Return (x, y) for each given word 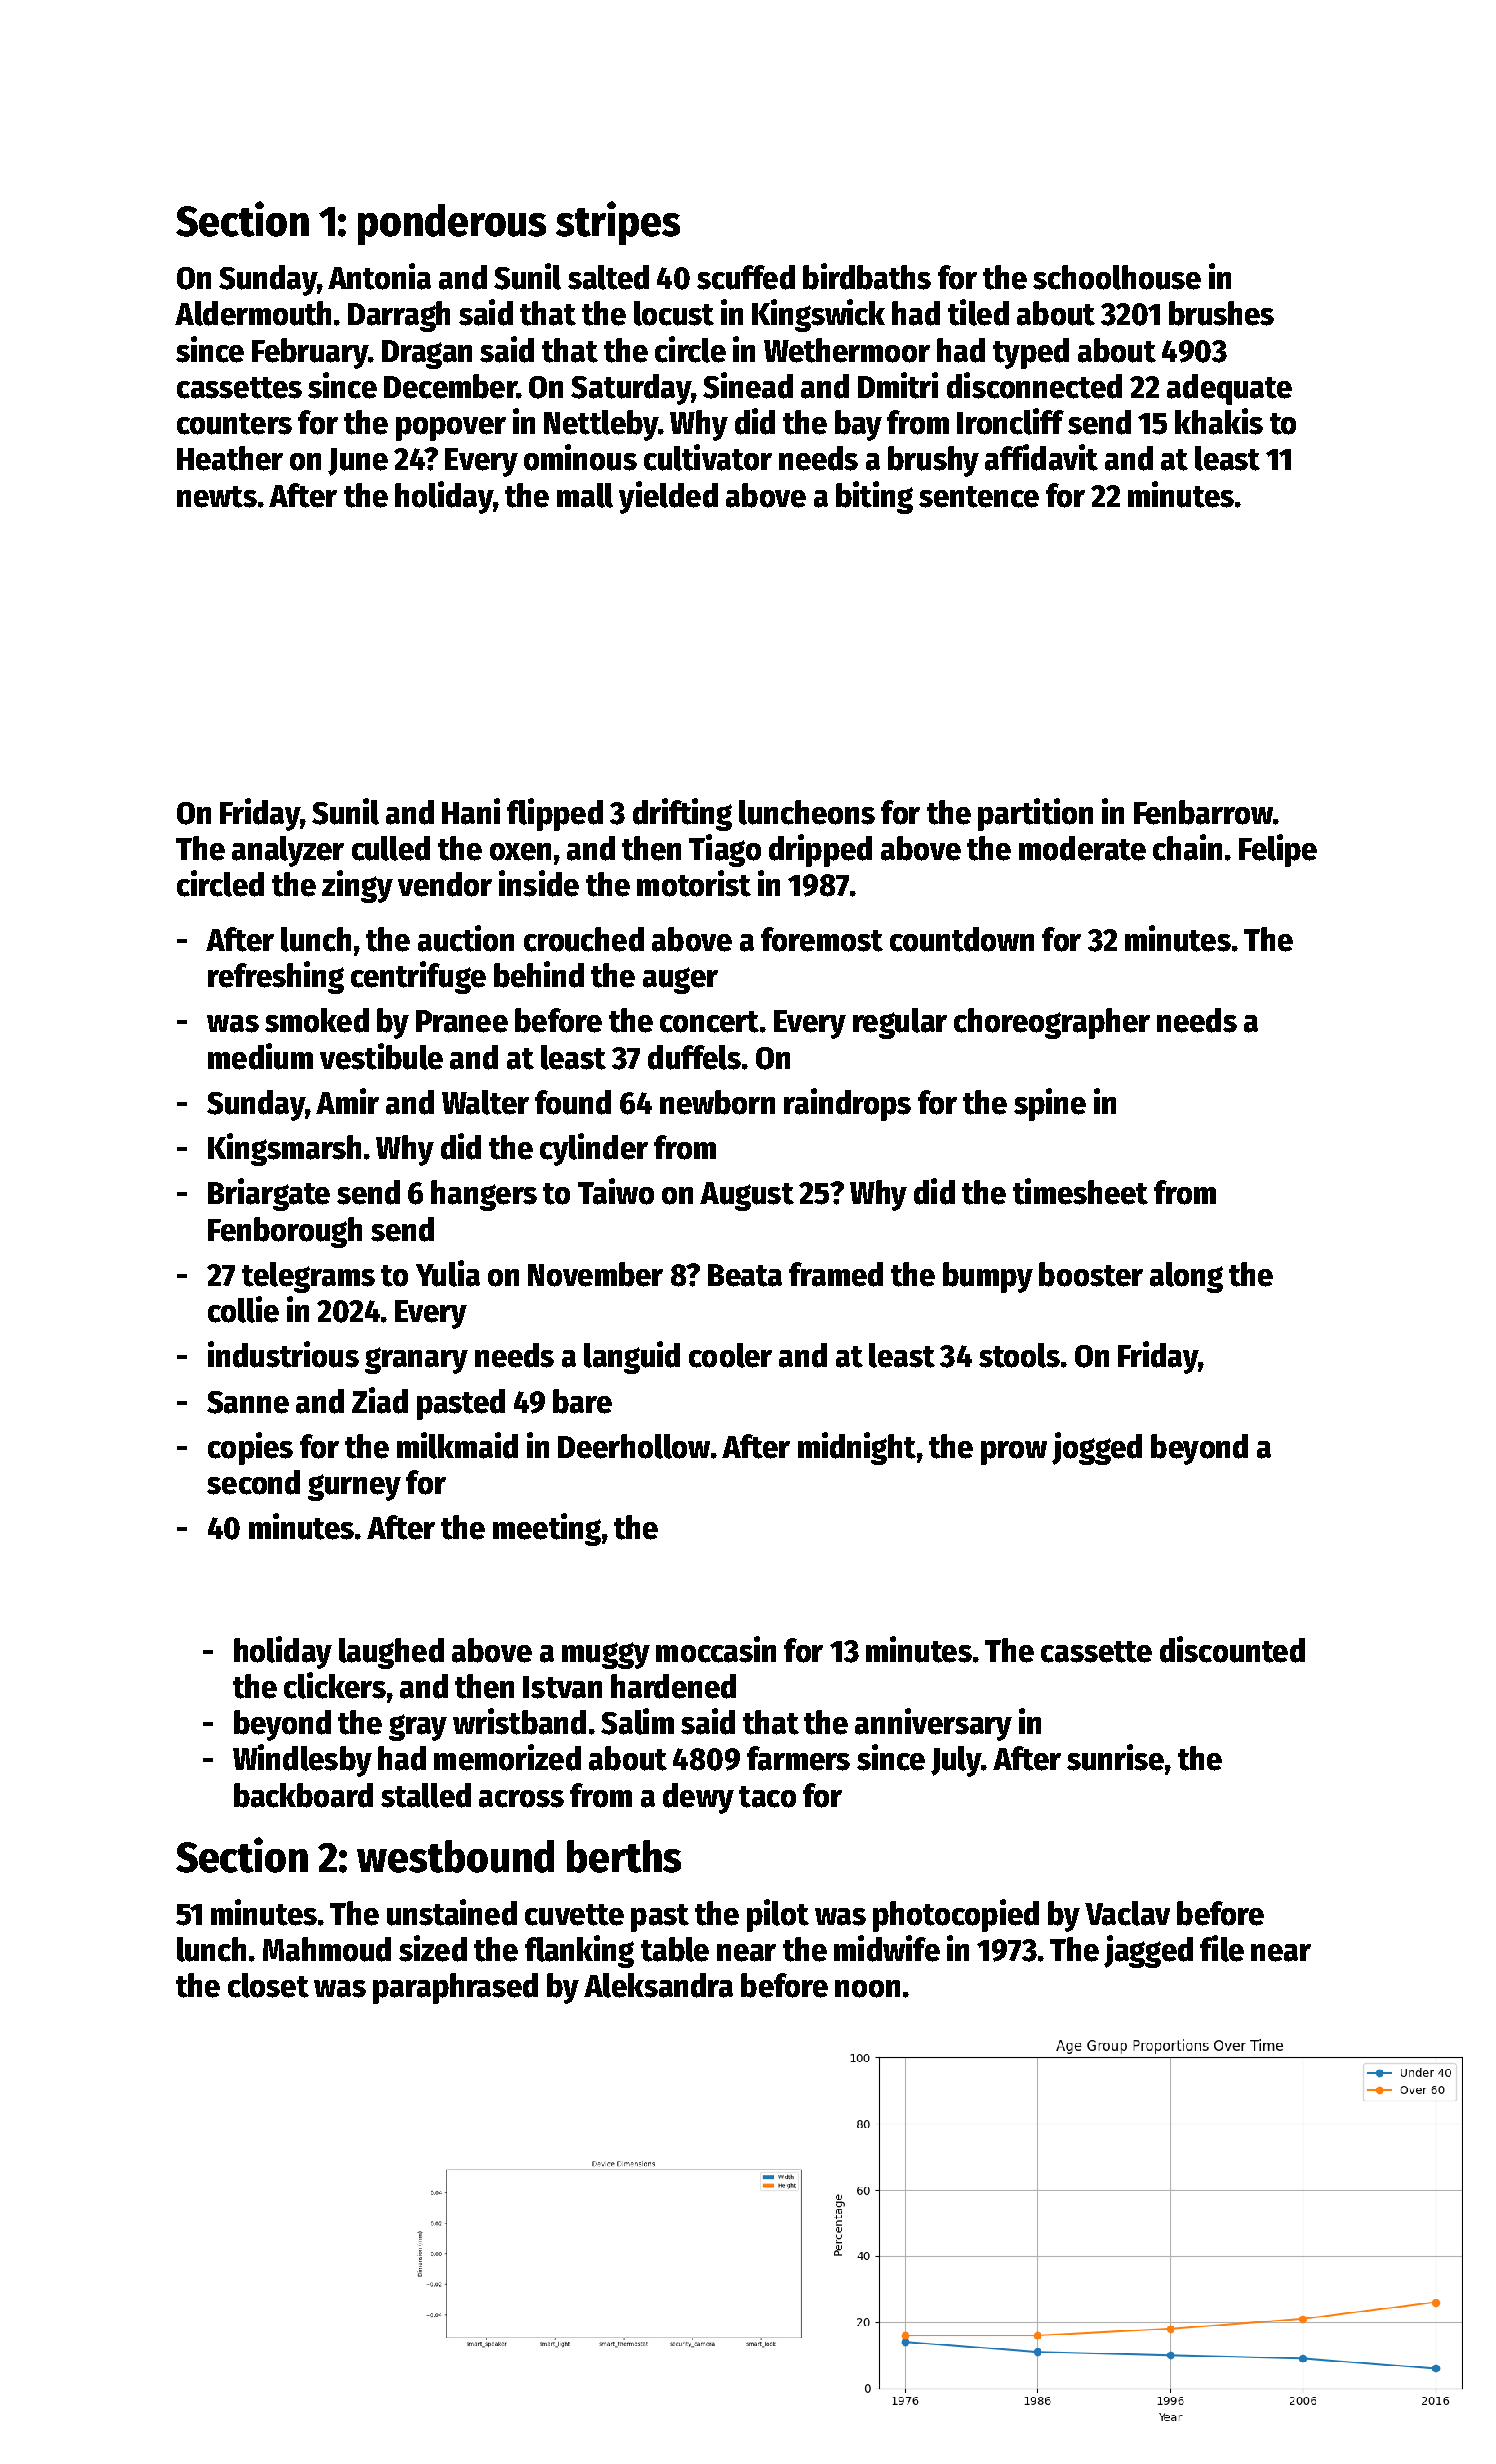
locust (674, 313)
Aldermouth (253, 313)
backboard (303, 1795)
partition (1035, 814)
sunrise (1115, 1757)
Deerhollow (634, 1446)
